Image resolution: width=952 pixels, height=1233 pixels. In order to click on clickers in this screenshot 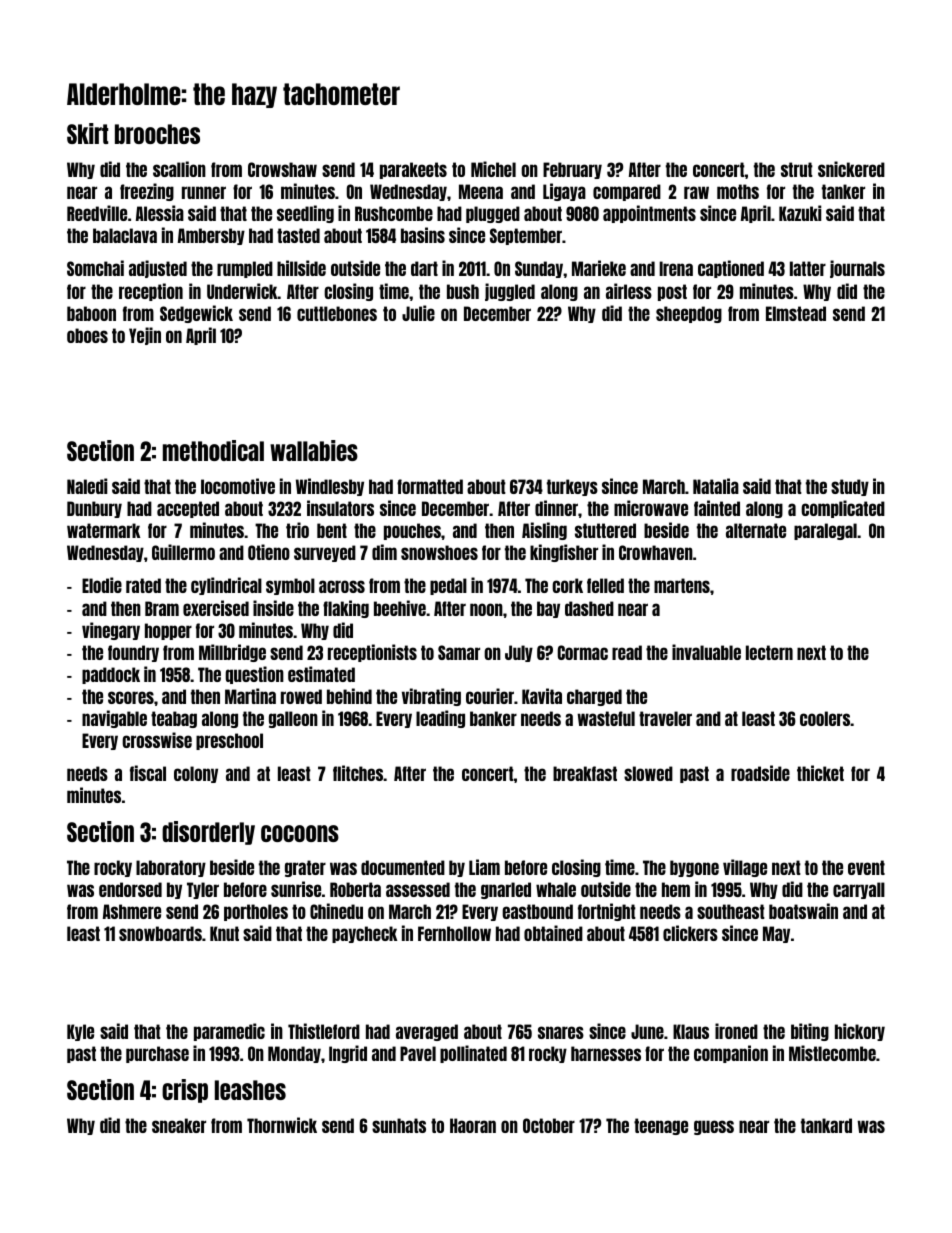, I will do `click(690, 933)`.
